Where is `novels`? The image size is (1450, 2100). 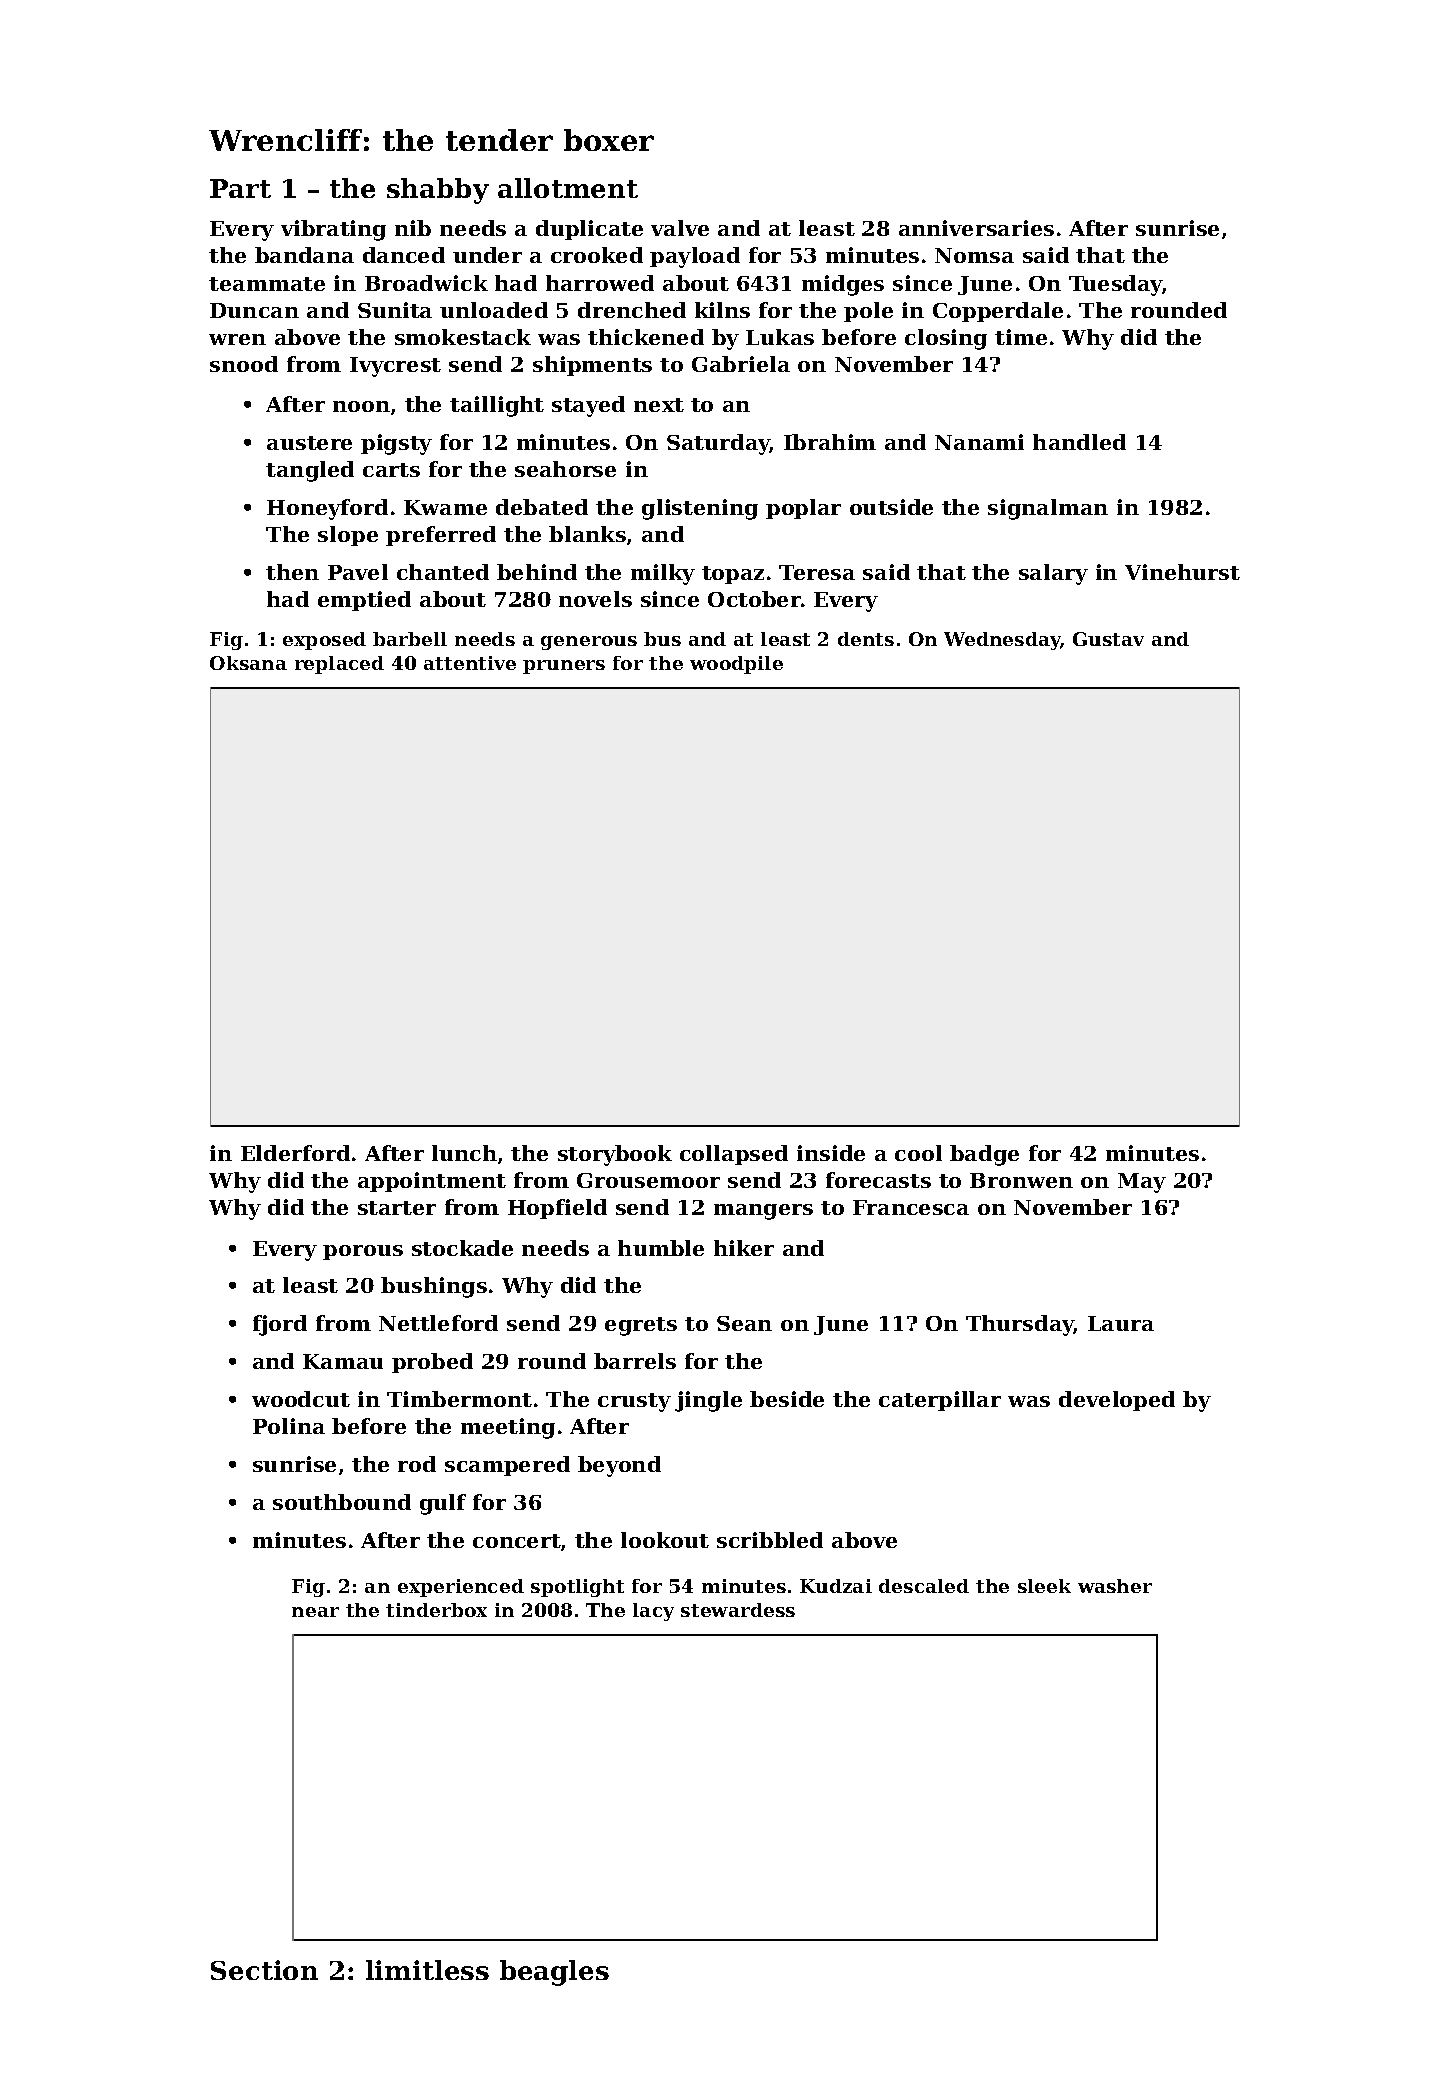
novels is located at coordinates (595, 599).
